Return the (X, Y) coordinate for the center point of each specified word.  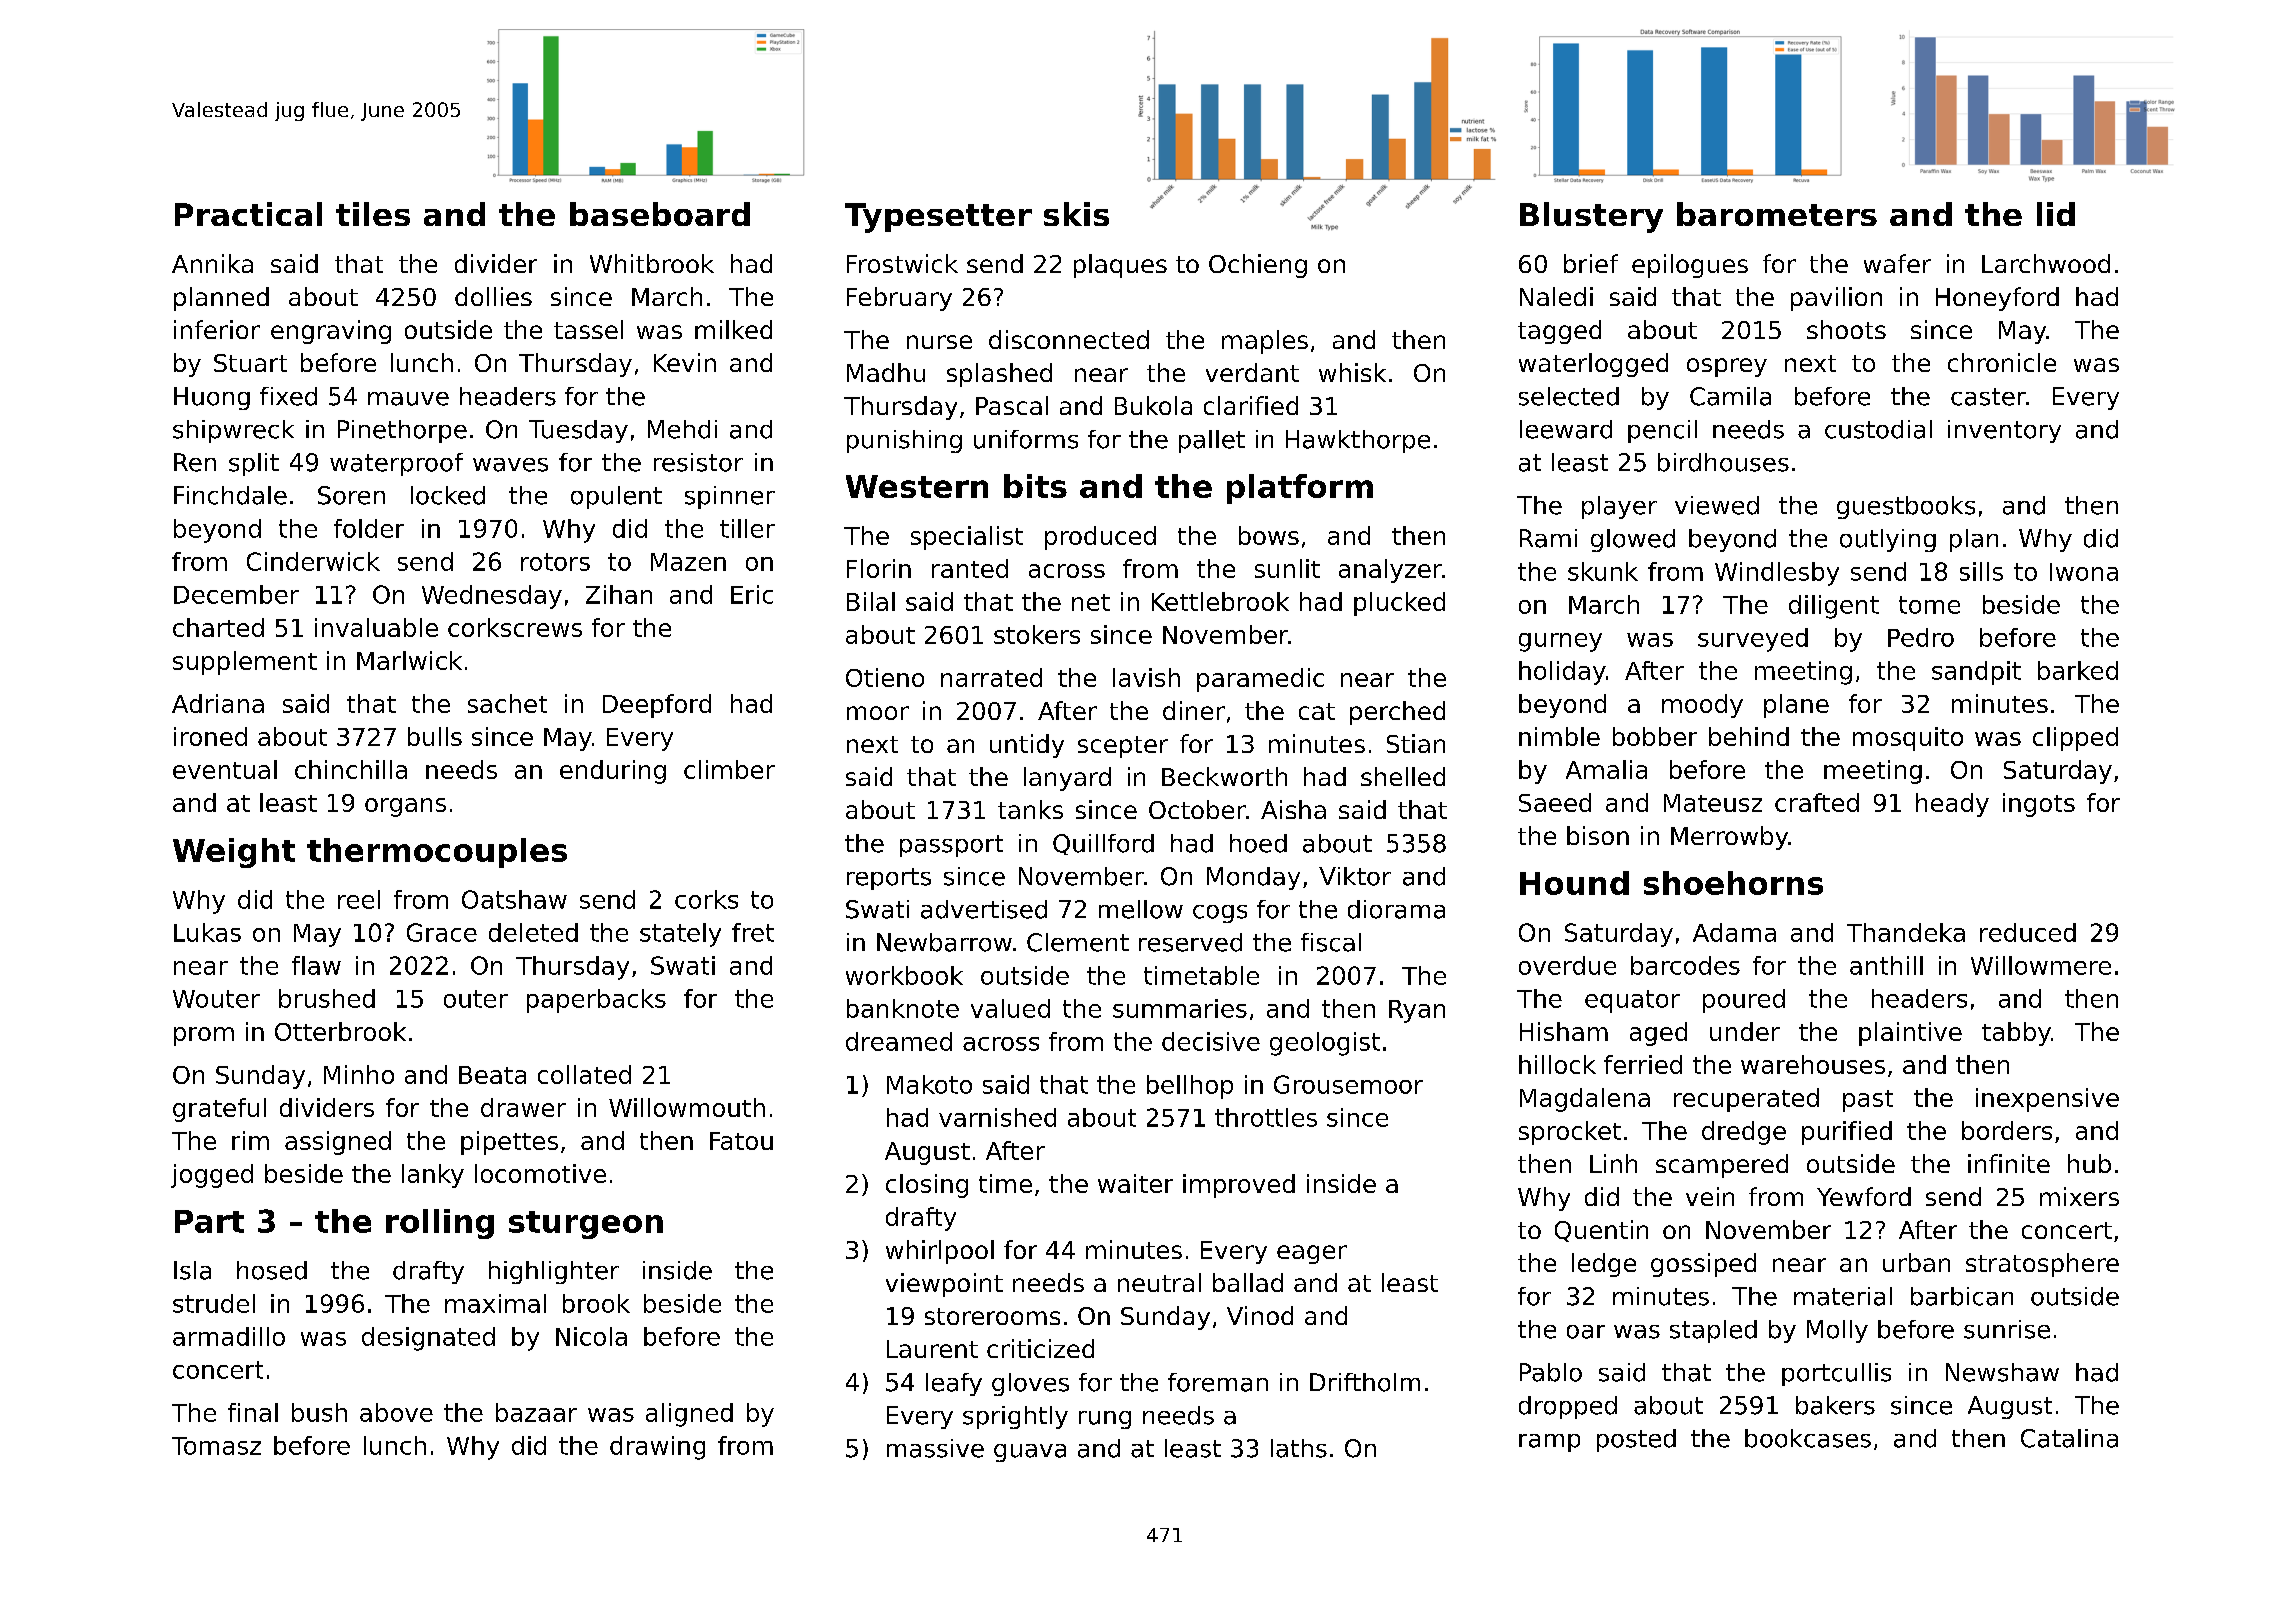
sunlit (1287, 568)
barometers (1777, 214)
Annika (212, 263)
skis (1076, 214)
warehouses (1813, 1064)
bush (319, 1412)
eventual (225, 769)
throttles (1266, 1117)
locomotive (540, 1173)
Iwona (2084, 572)
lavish (1146, 677)
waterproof (396, 464)
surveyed (1753, 640)
